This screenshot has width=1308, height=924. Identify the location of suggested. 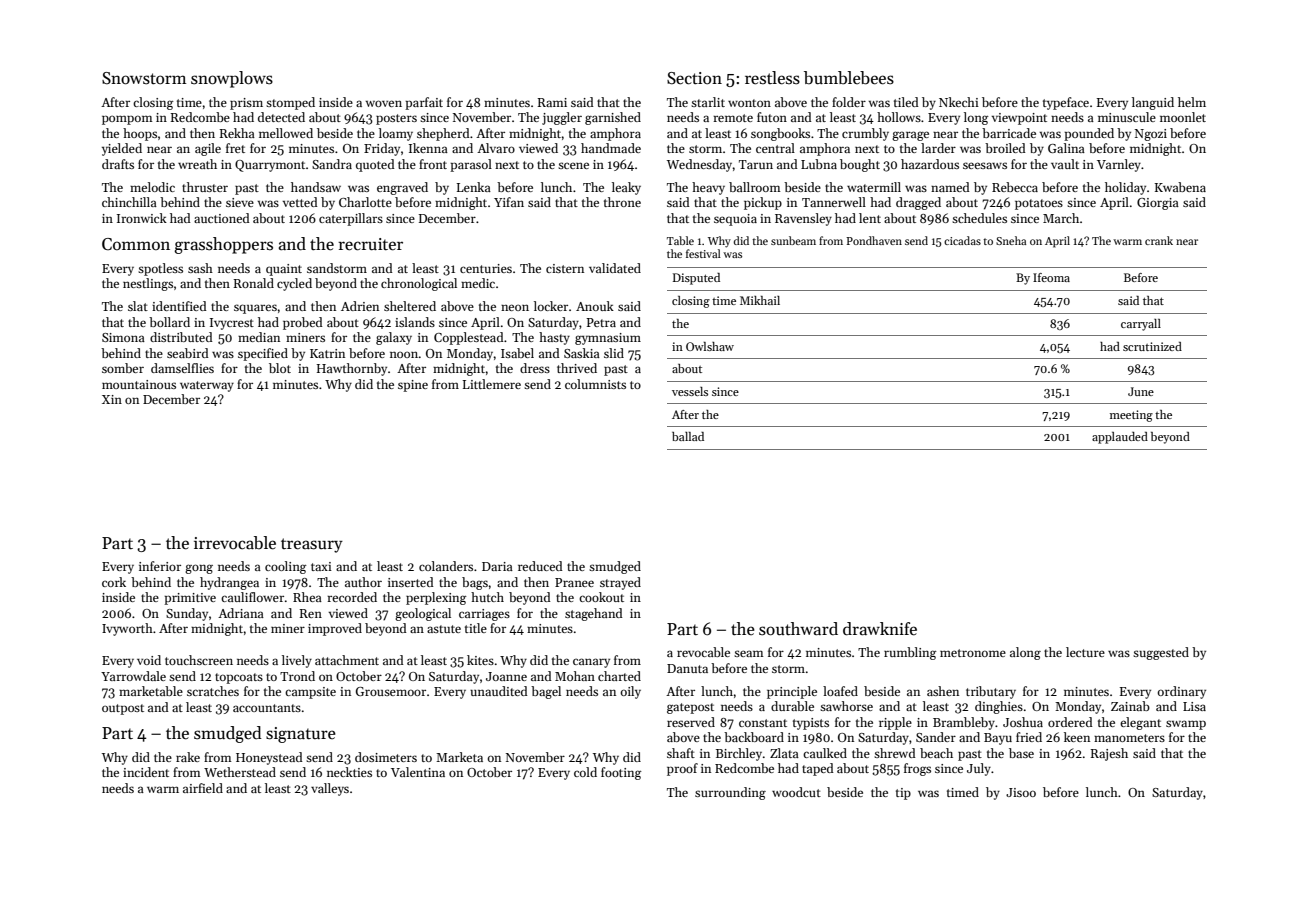
(1161, 653).
